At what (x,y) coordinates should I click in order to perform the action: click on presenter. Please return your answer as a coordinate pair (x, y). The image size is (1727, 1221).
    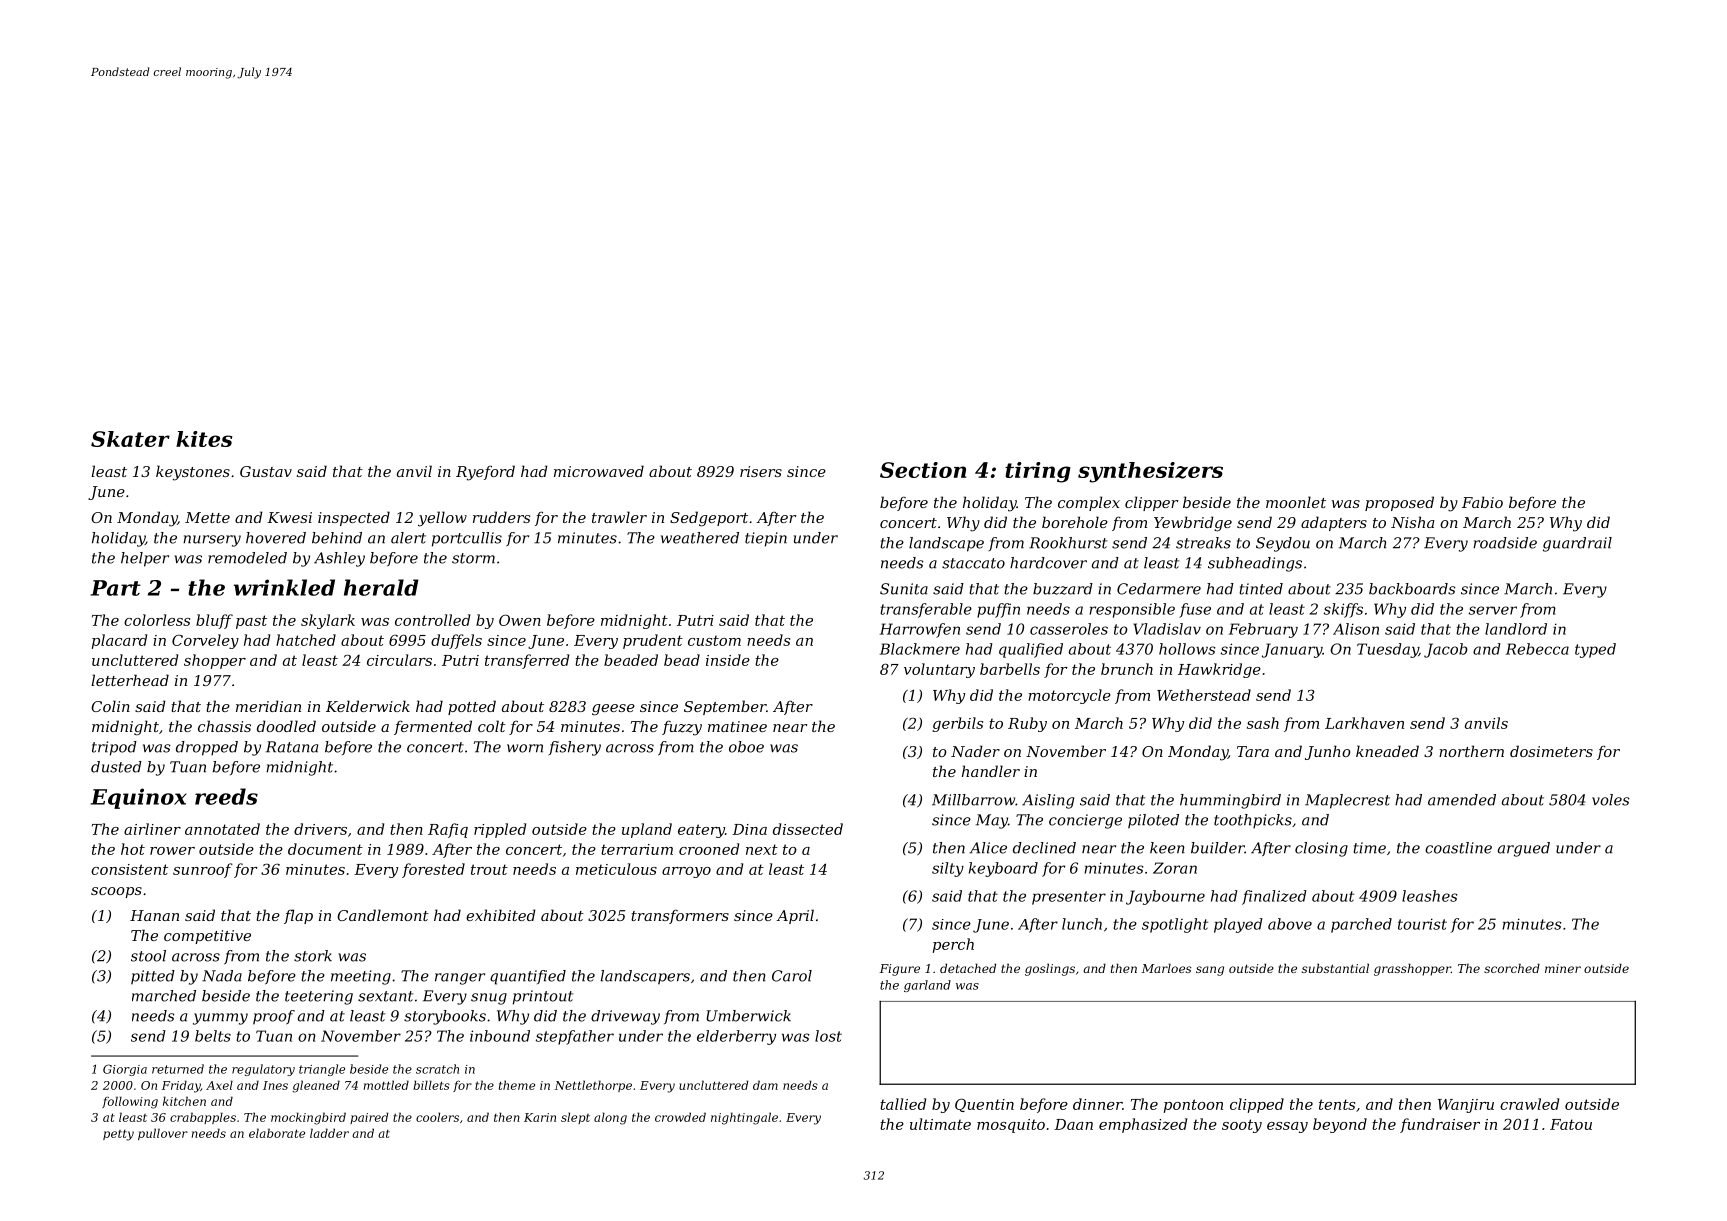
    Looking at the image, I should click on (1069, 898).
